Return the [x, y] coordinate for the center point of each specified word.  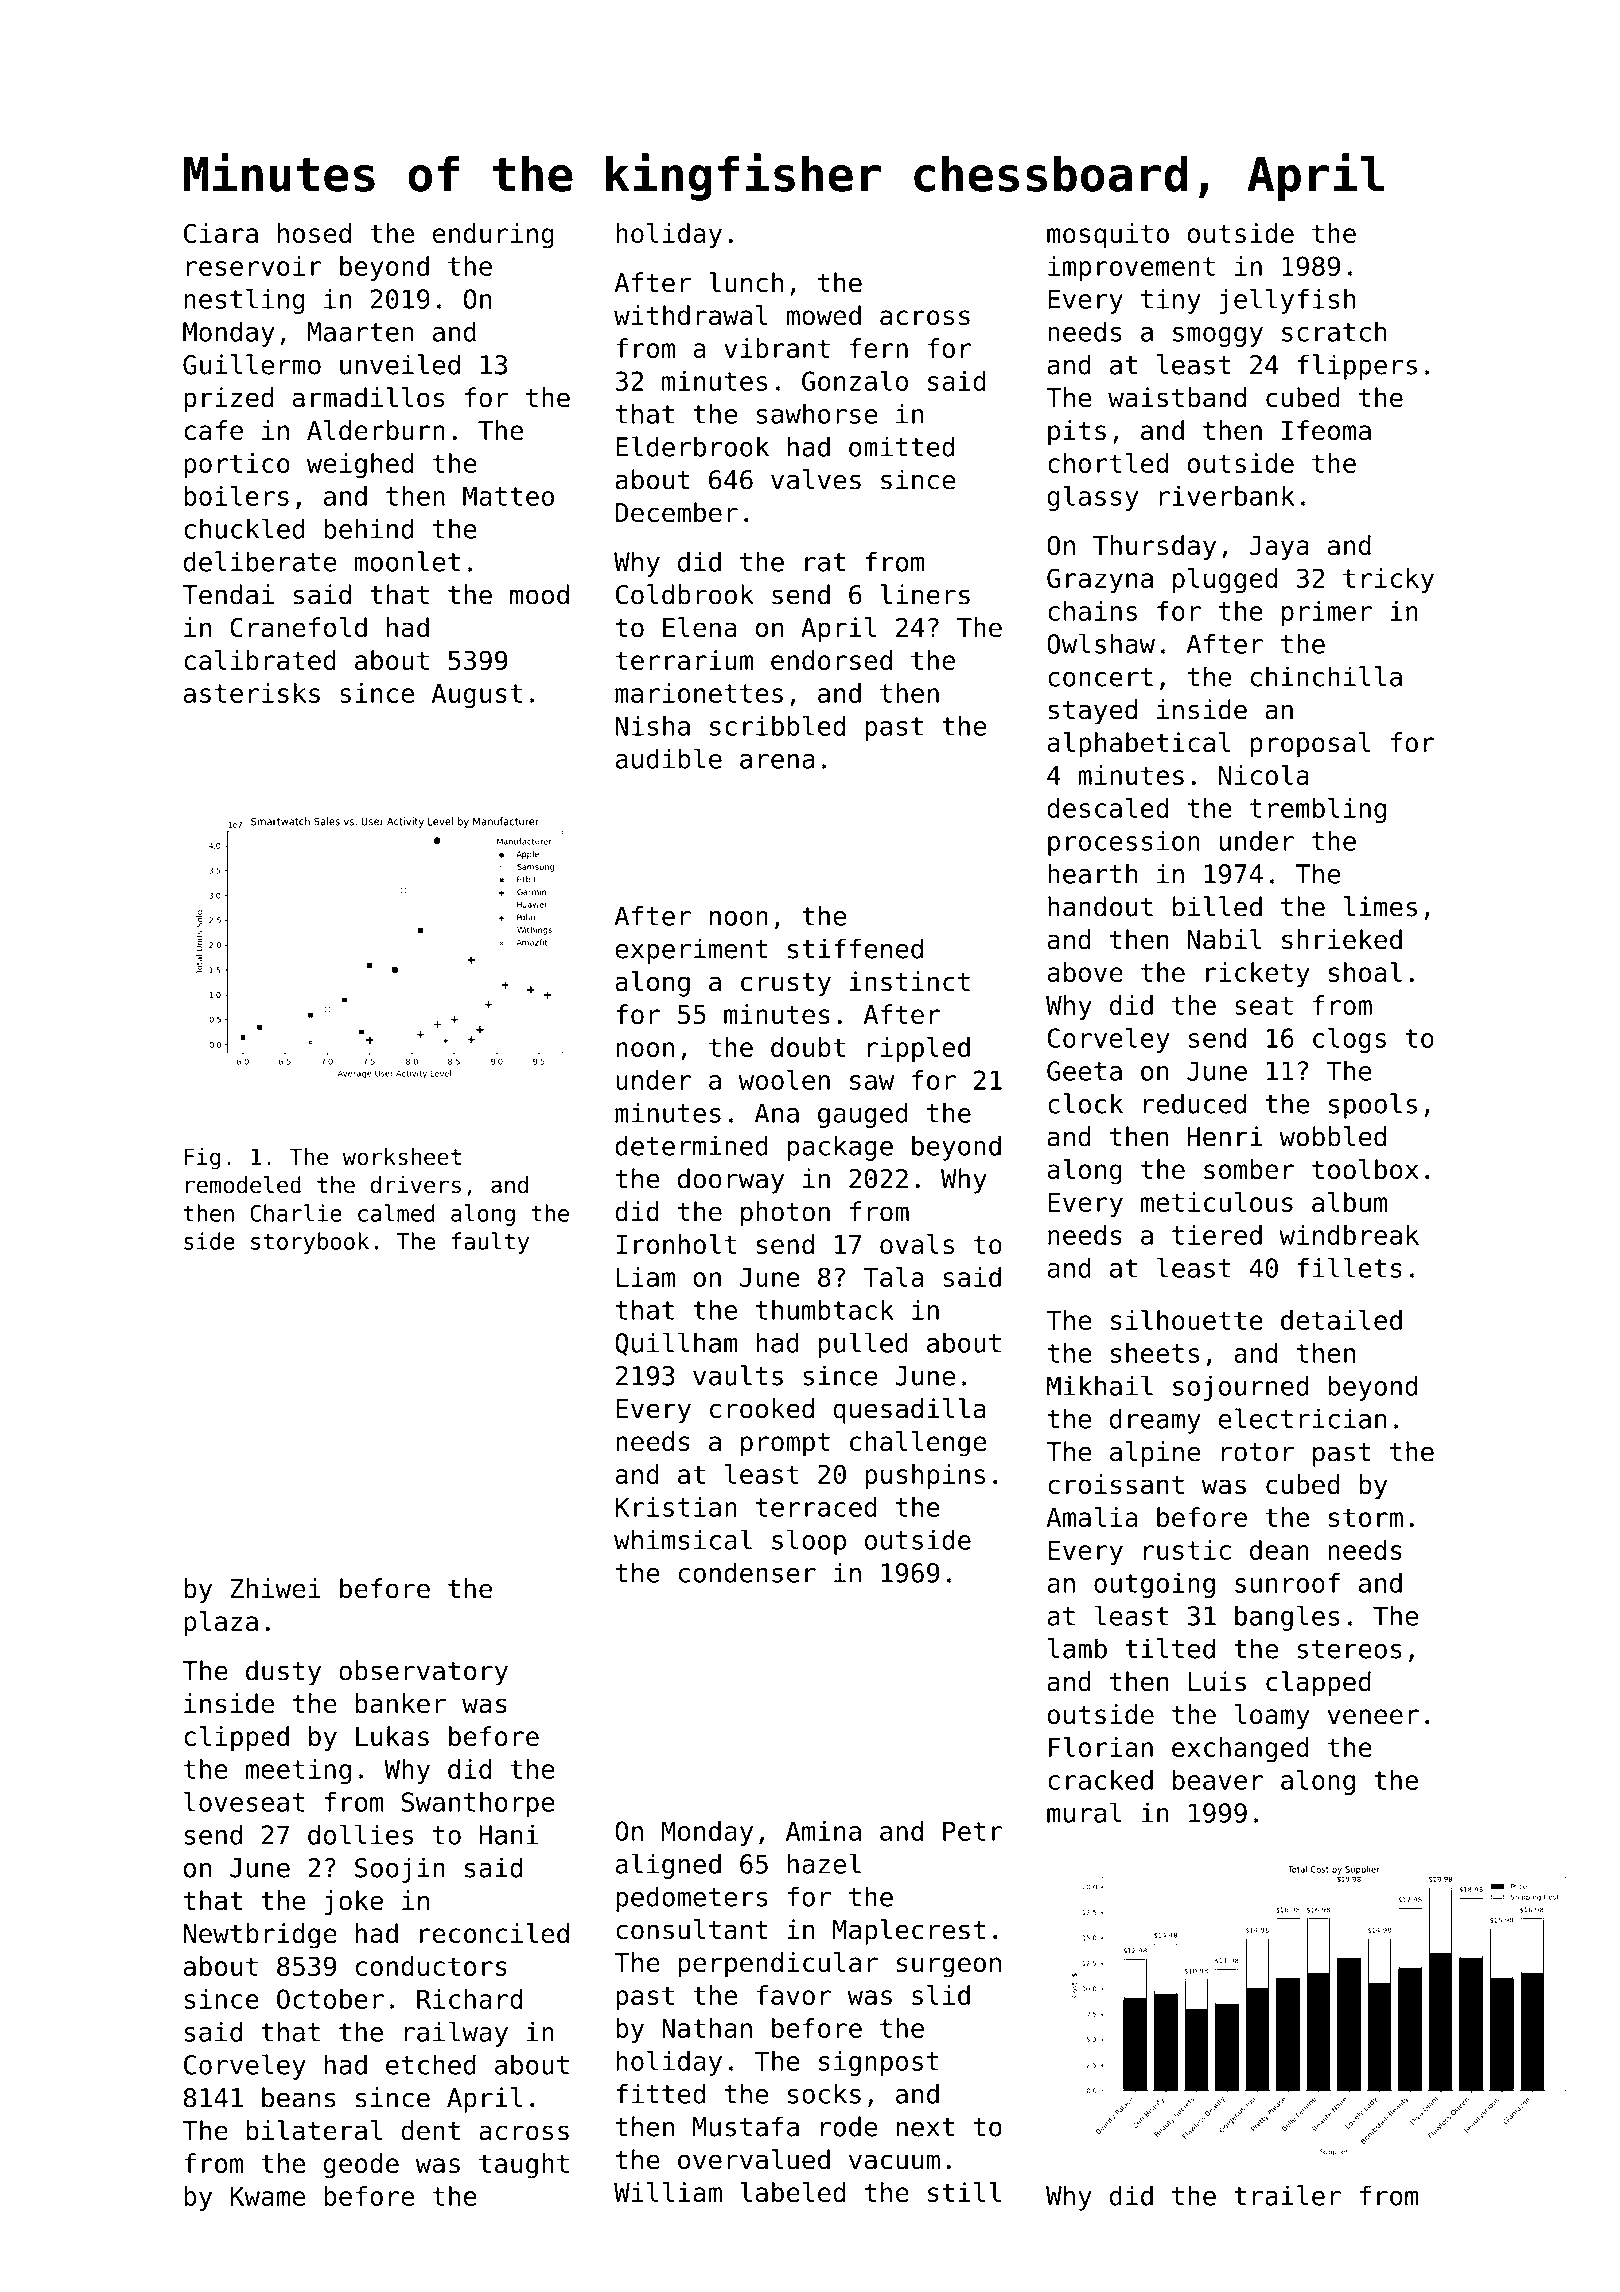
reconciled [494, 1933]
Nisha [653, 726]
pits [1077, 433]
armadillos [368, 397]
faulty [490, 1243]
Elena [700, 627]
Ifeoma [1326, 430]
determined [691, 1145]
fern [879, 348]
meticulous [1217, 1202]
